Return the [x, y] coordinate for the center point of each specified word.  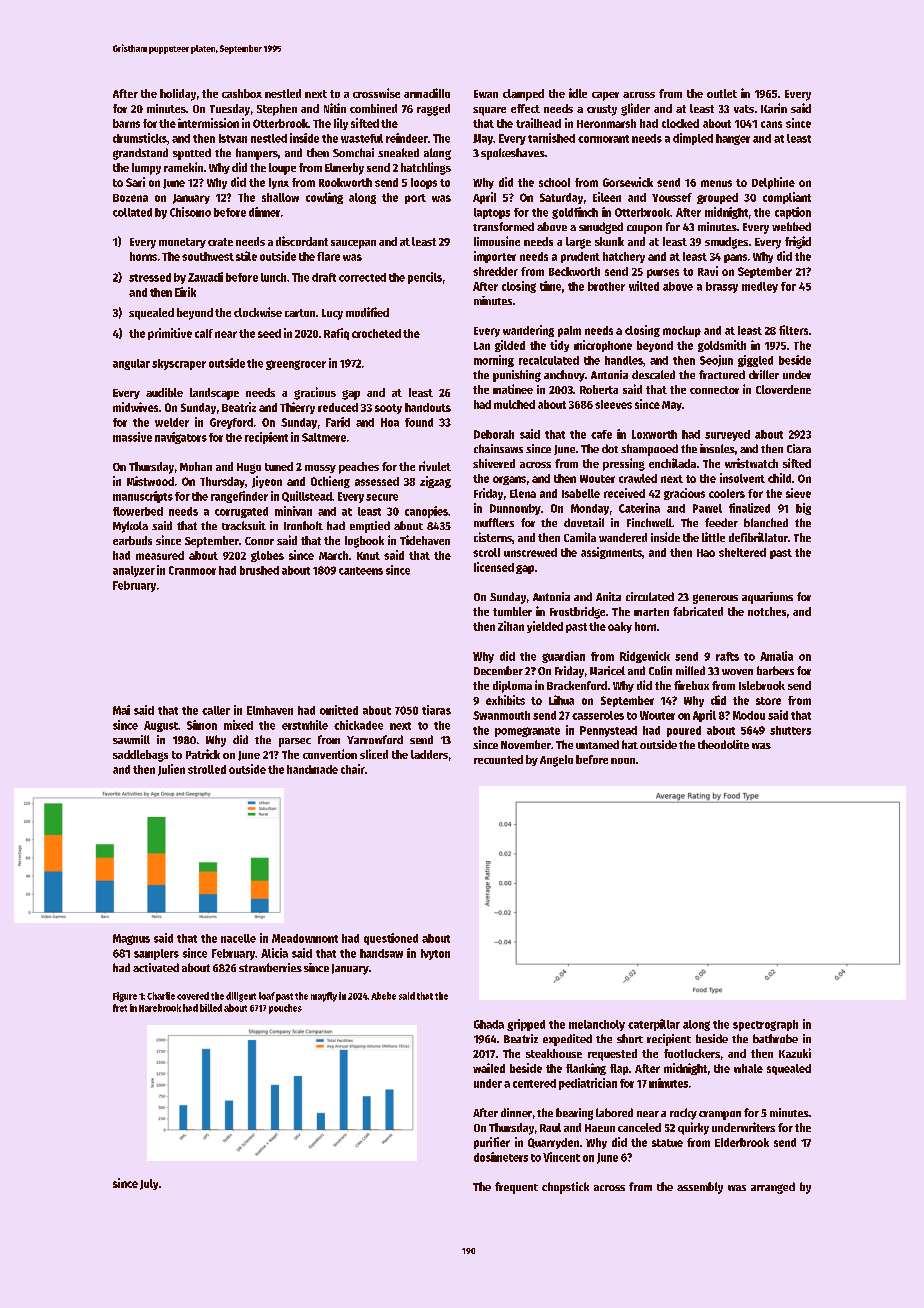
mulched [514, 404]
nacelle [238, 938]
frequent [516, 1188]
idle [578, 93]
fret [120, 1008]
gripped [526, 1025]
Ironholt [303, 525]
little [713, 537]
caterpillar [654, 1025]
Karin [774, 108]
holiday [178, 95]
